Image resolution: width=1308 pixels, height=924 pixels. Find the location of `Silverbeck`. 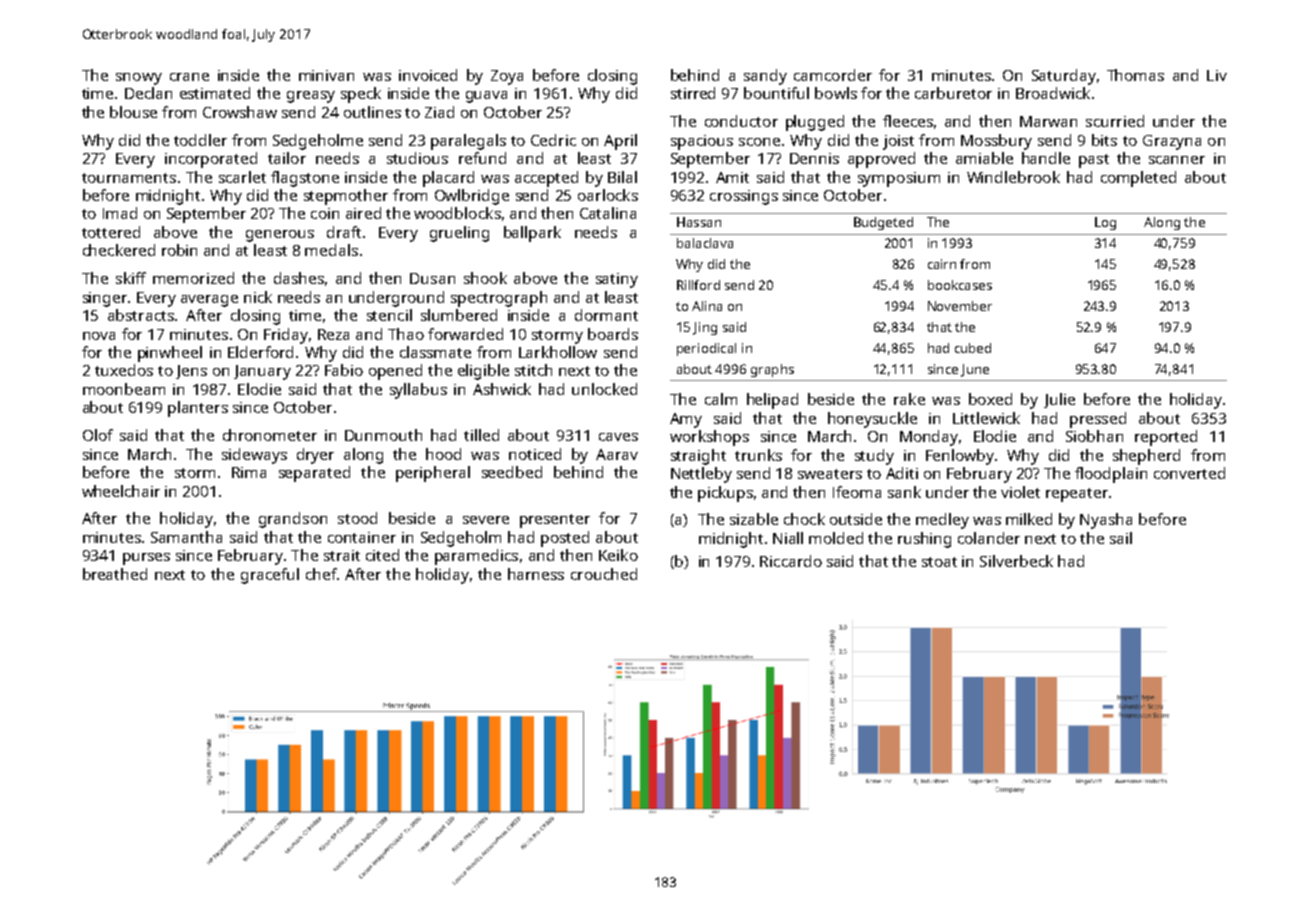

Silverbeck is located at coordinates (1016, 561).
